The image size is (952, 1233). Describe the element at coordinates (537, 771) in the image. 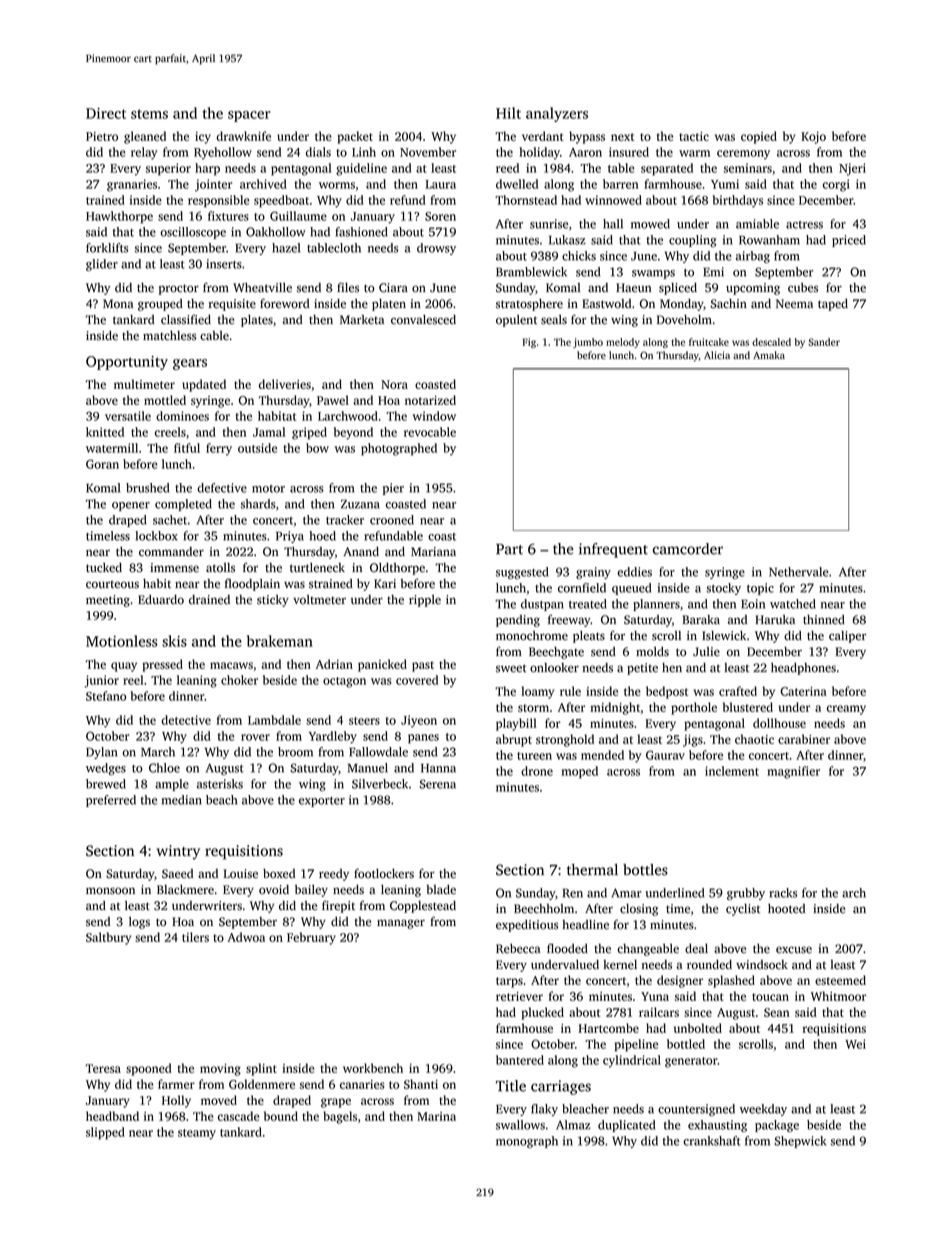

I see `drone` at that location.
